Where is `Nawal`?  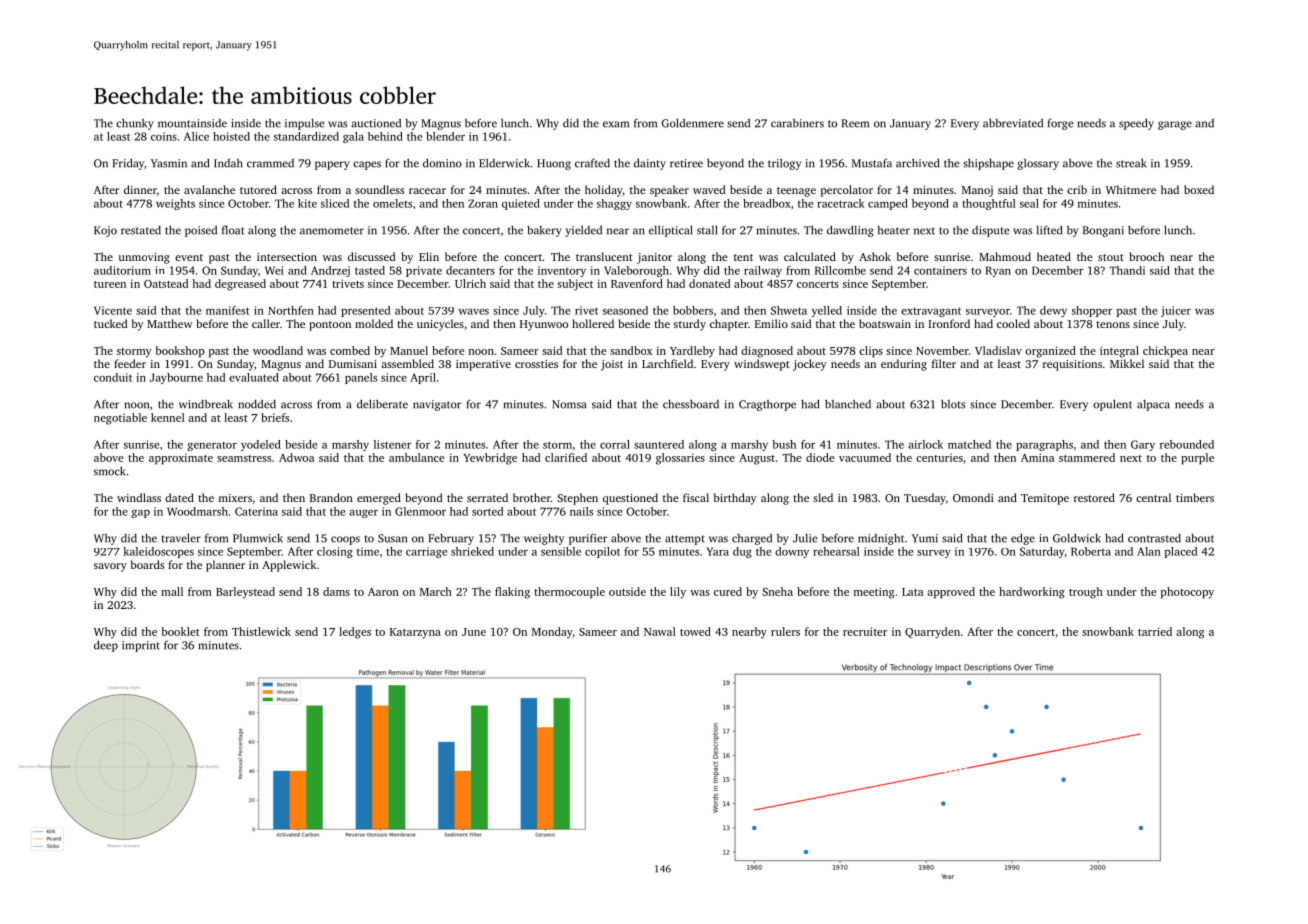
Nawal is located at coordinates (660, 631).
